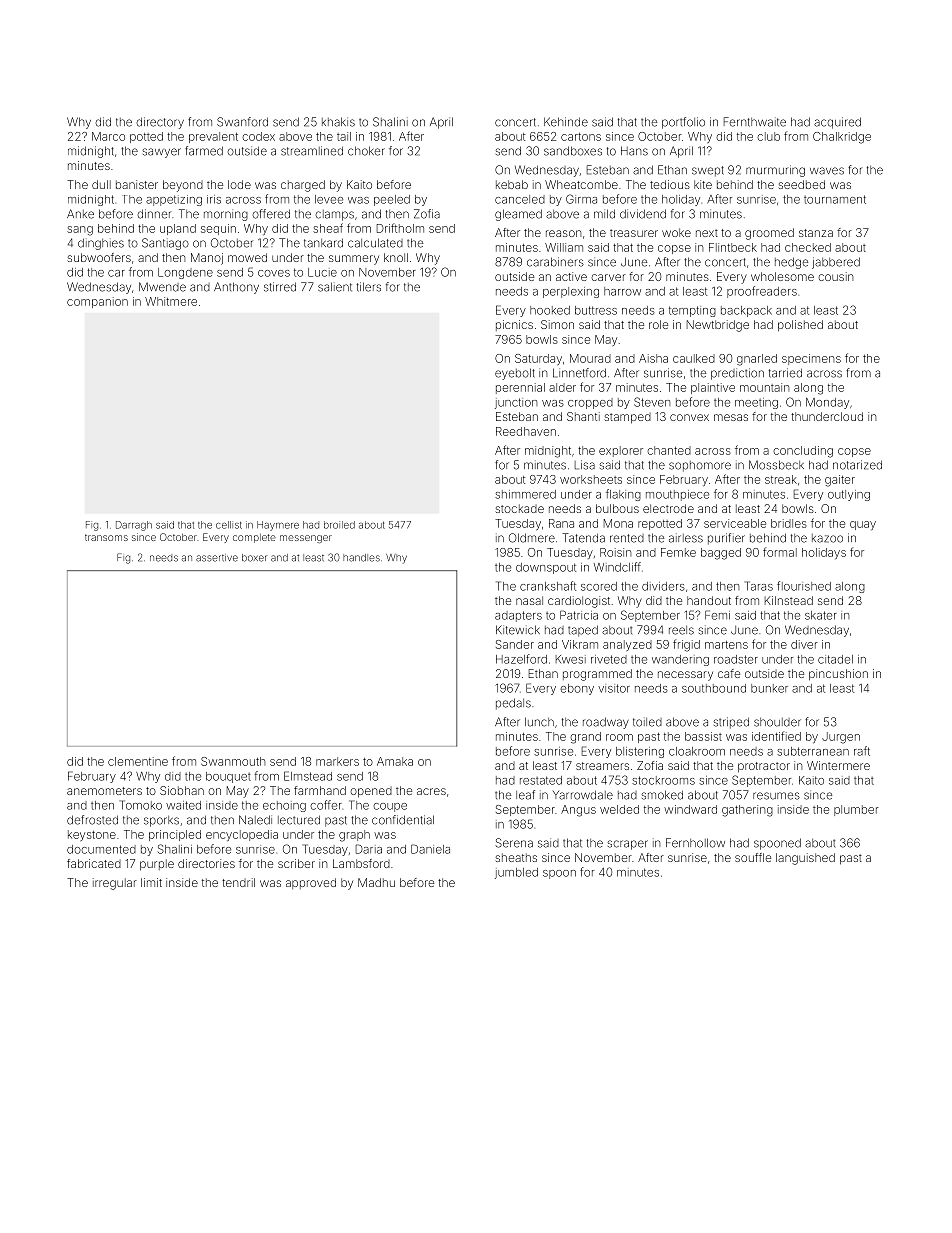 The width and height of the page is (952, 1233). Describe the element at coordinates (229, 525) in the page. I see `cellist` at that location.
